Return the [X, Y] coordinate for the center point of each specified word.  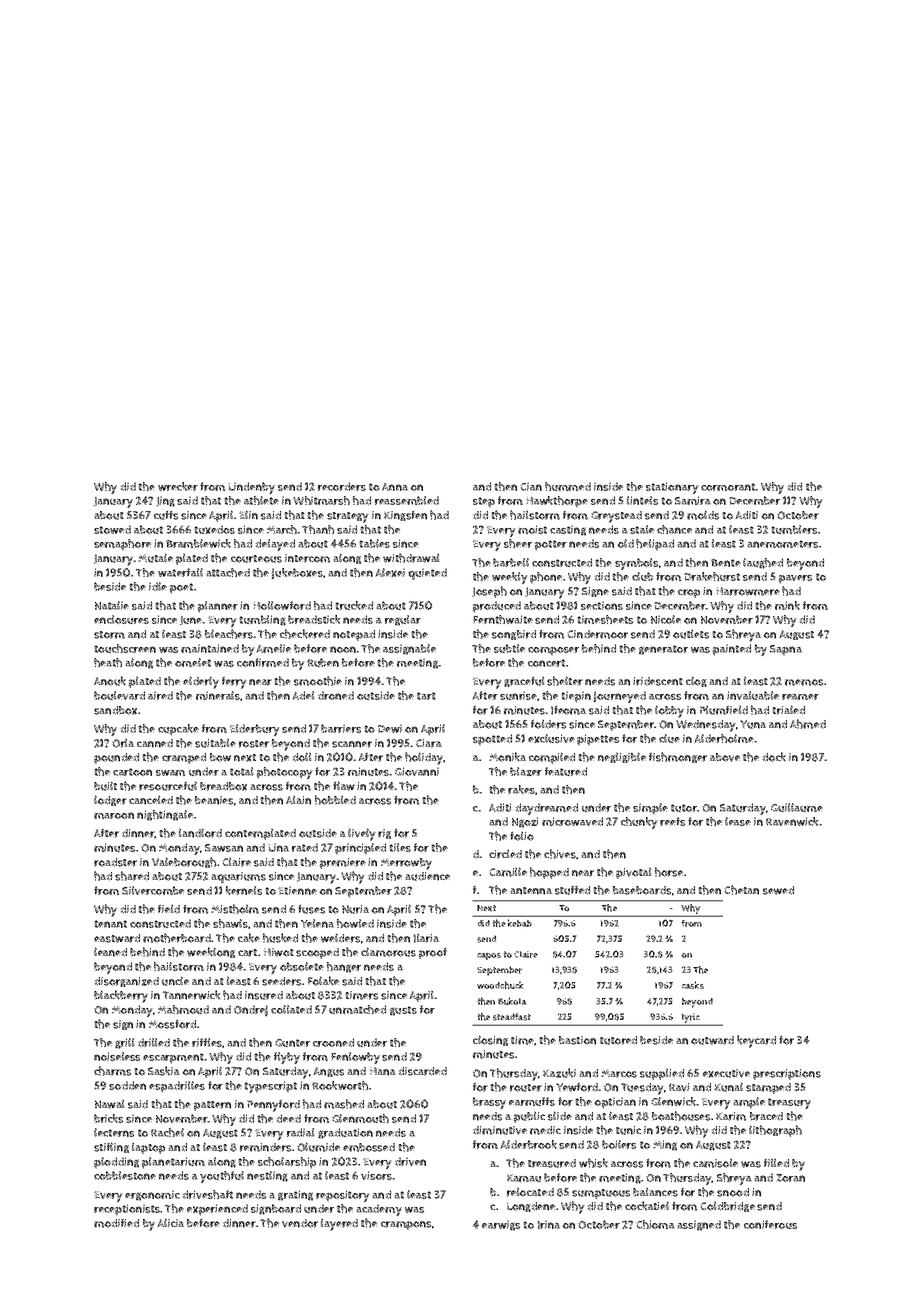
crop [689, 593]
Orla [123, 743]
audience [428, 876]
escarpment [173, 1058]
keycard [756, 1041]
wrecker [178, 486]
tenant [111, 924]
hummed [568, 486]
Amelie [273, 648]
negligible [622, 757]
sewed [778, 890]
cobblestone [125, 1175]
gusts [403, 1011]
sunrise [518, 695]
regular [403, 620]
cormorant [728, 487]
